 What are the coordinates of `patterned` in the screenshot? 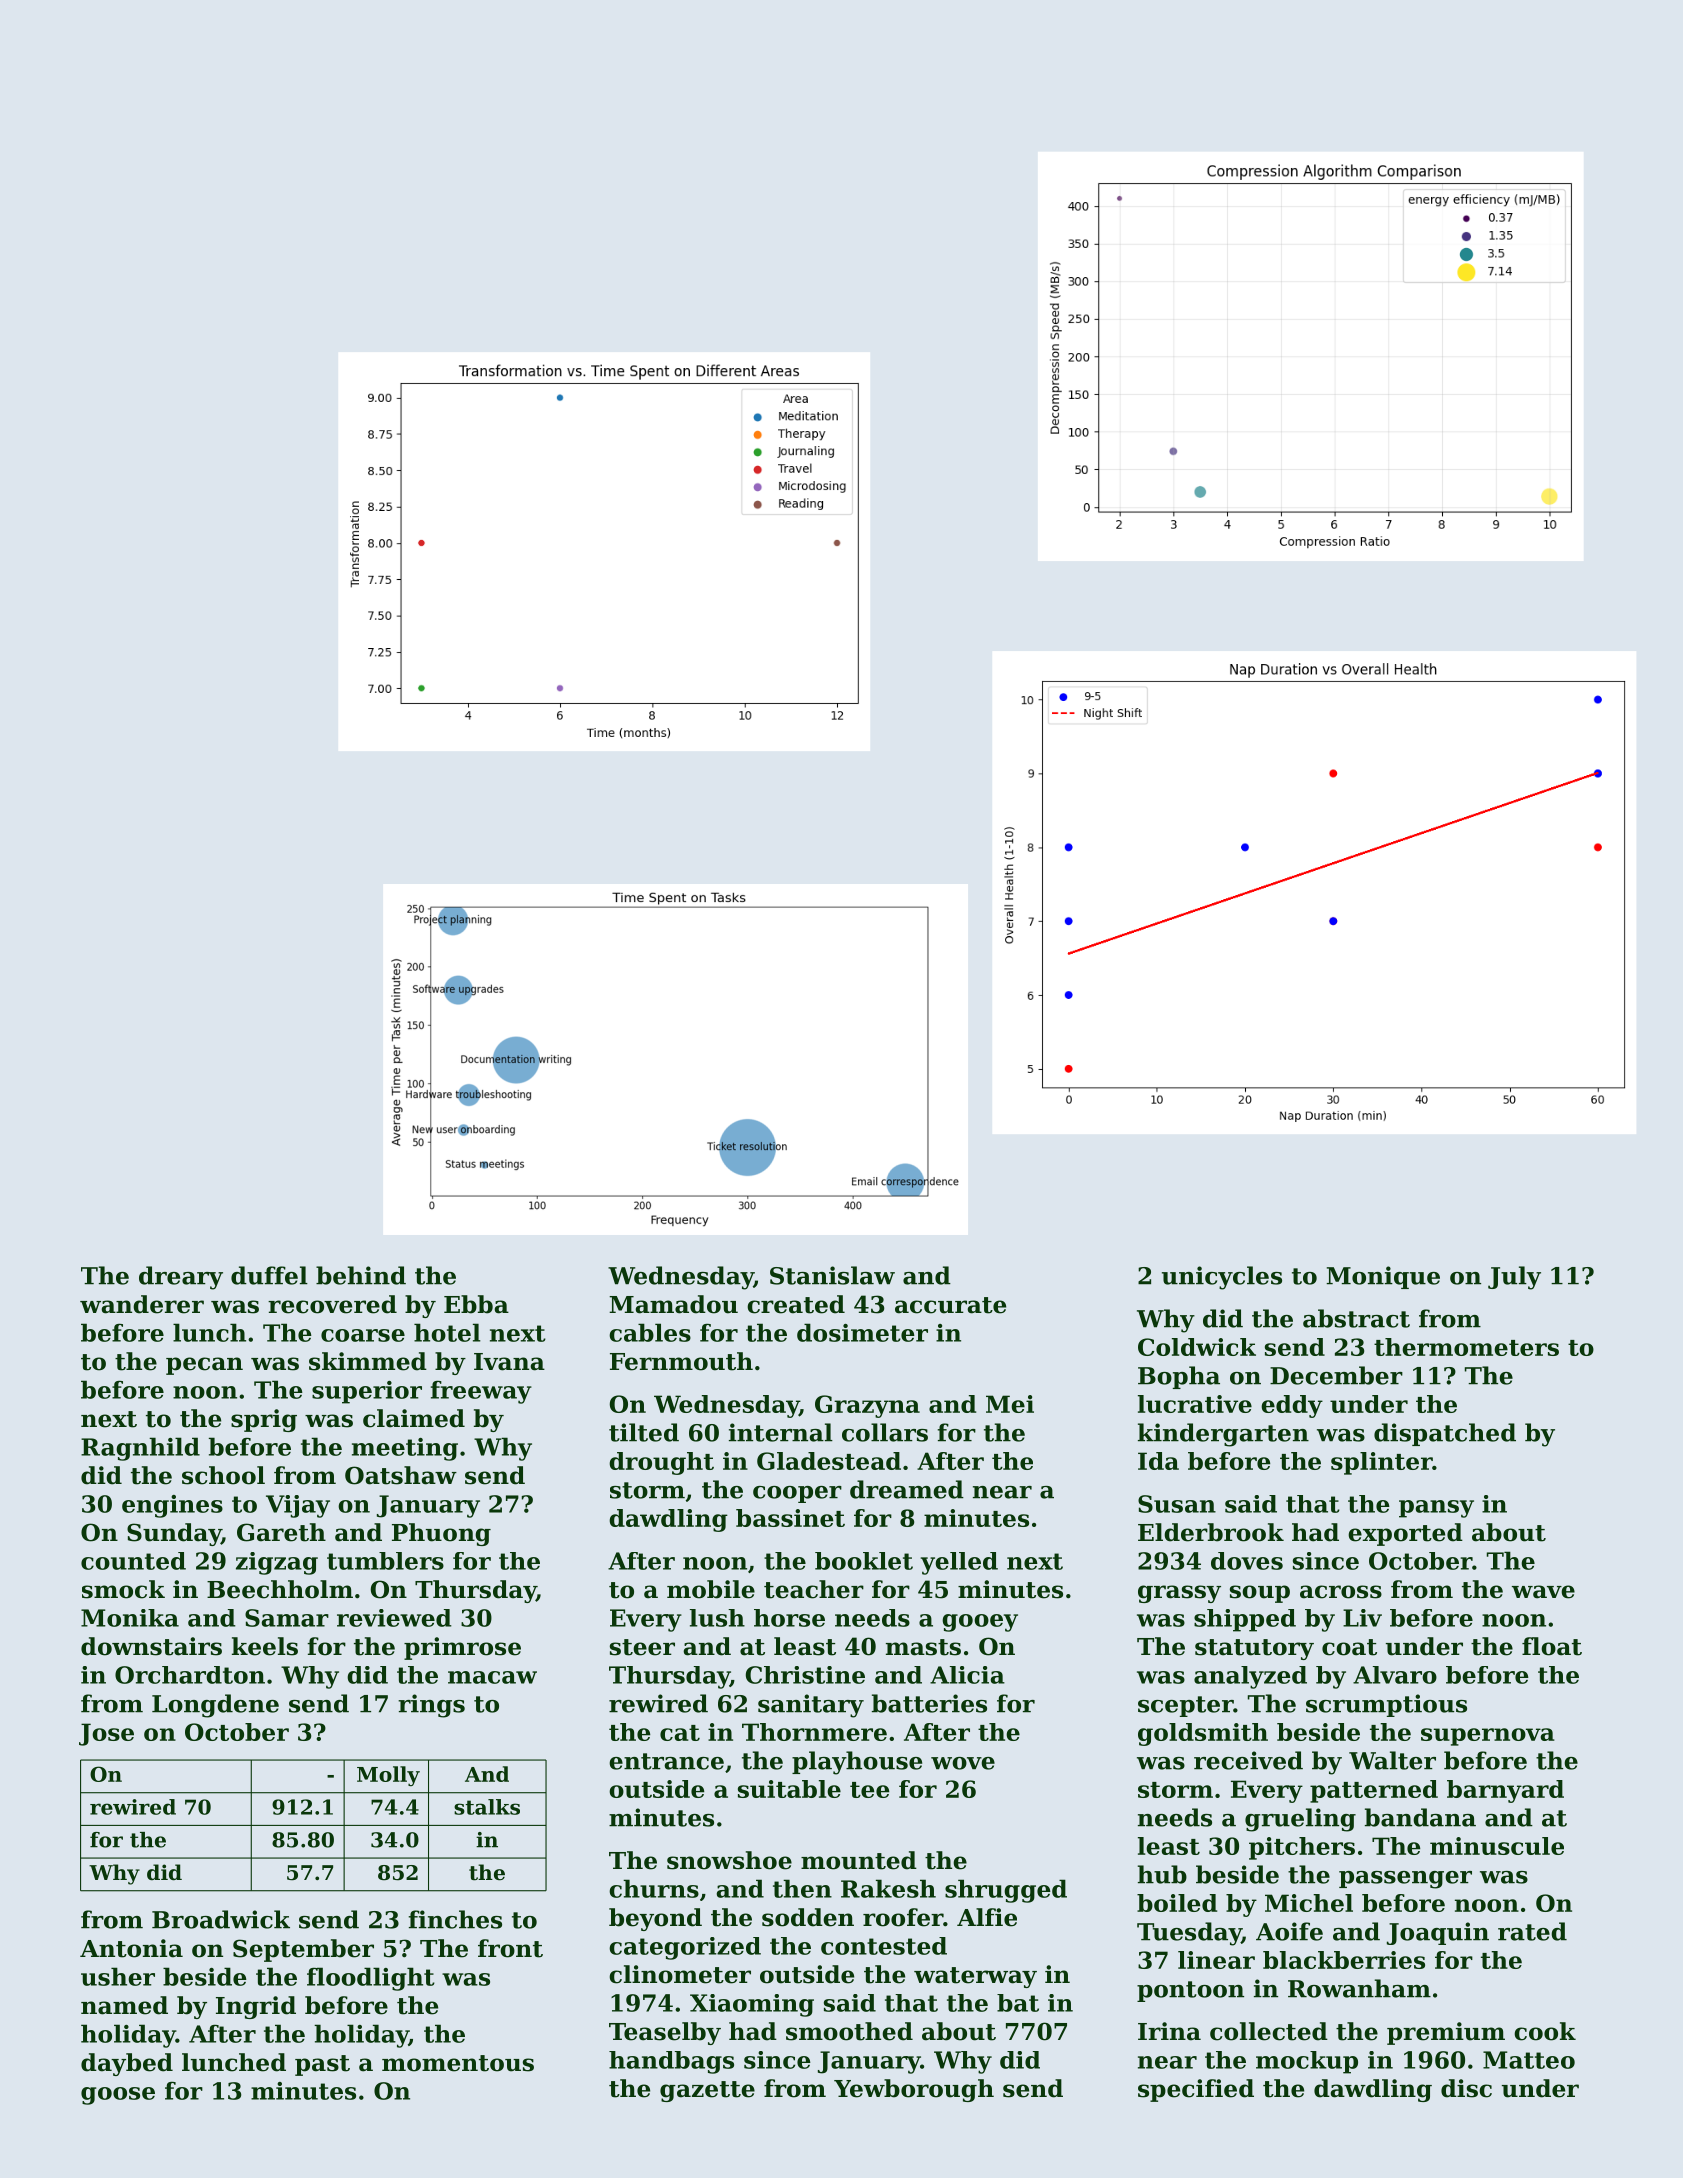 It's located at (1374, 1791).
